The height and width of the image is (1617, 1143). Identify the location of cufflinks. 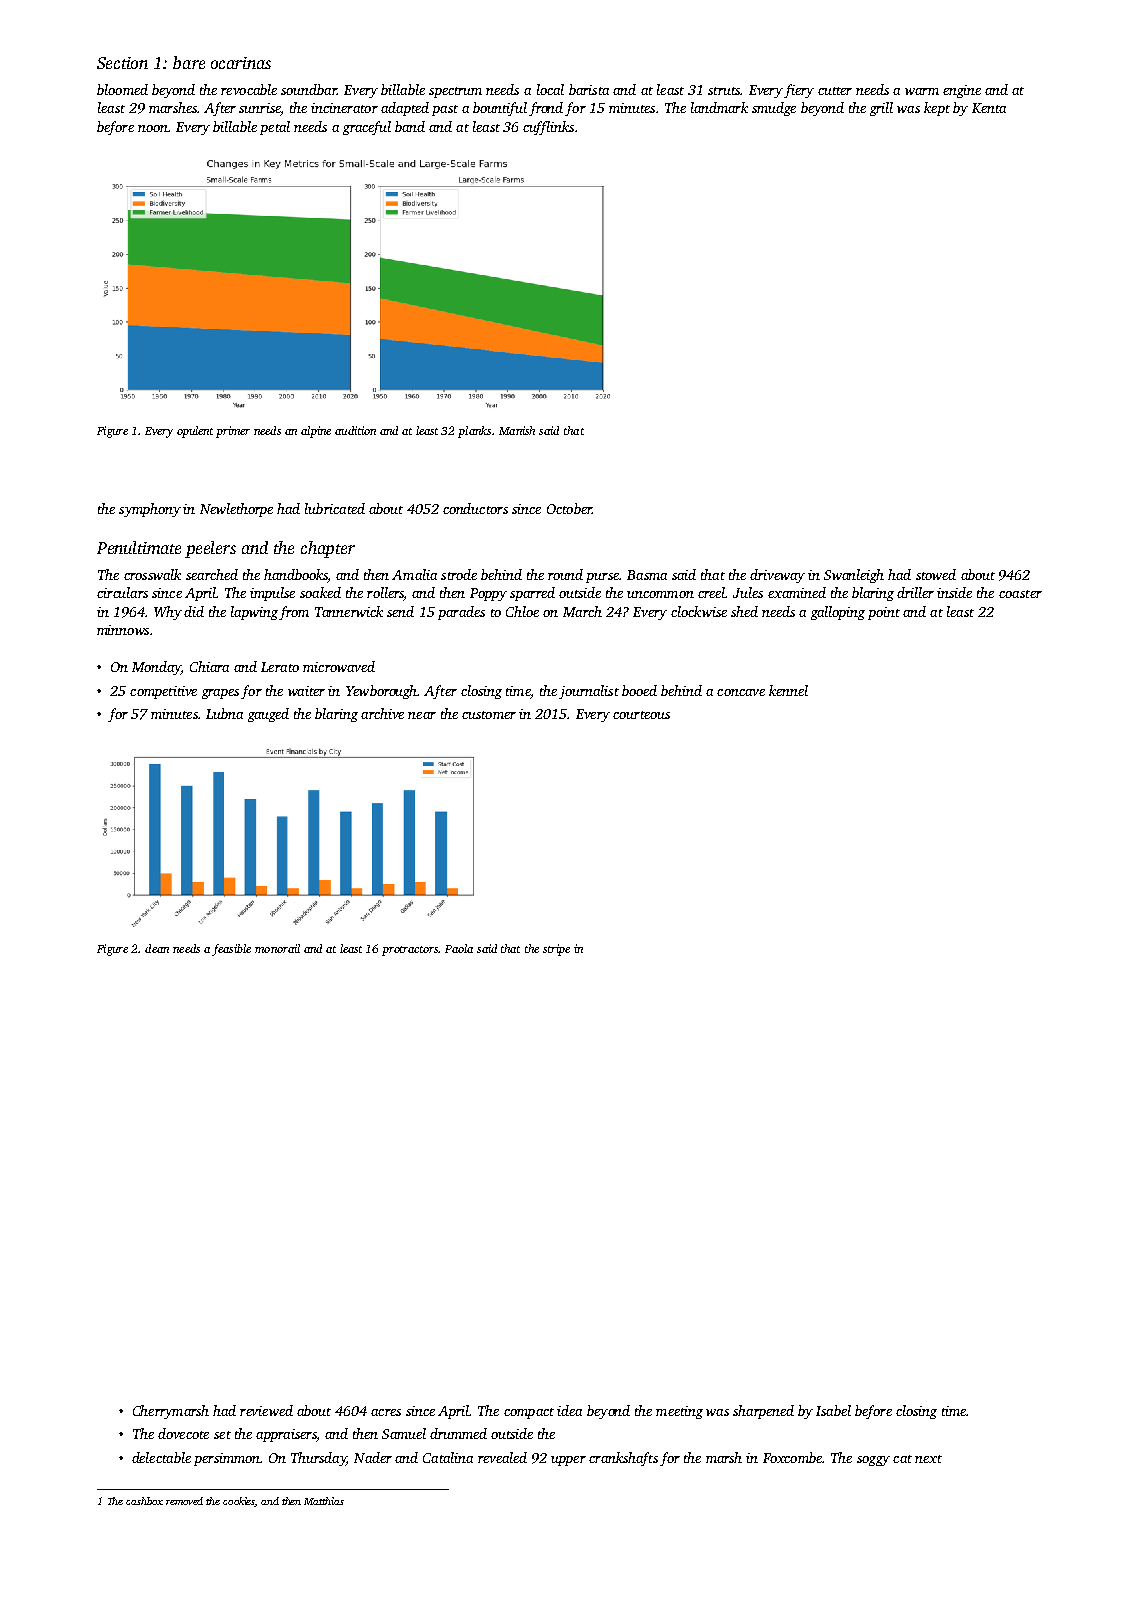
(548, 128).
